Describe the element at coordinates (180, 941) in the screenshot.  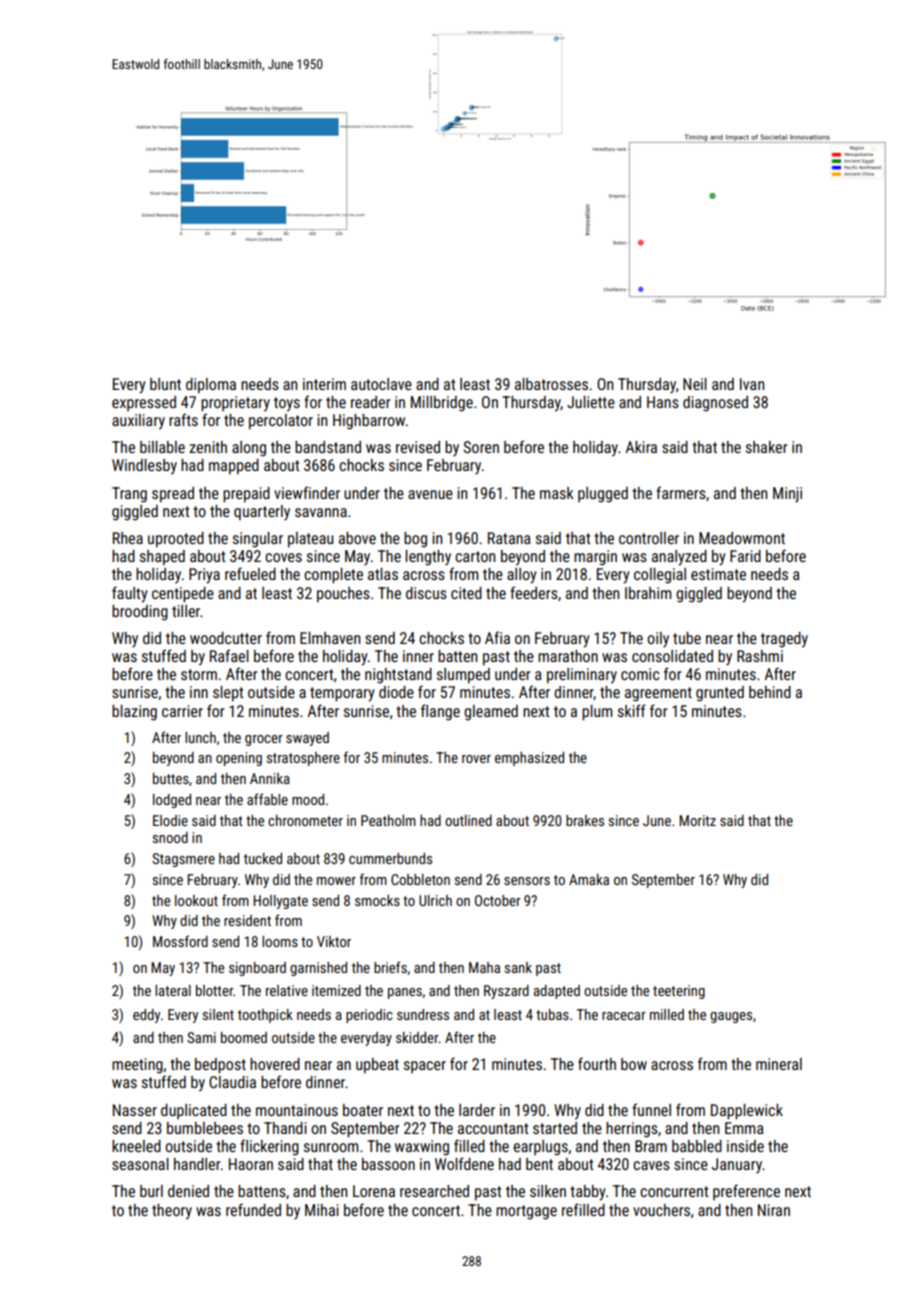
I see `Mossford` at that location.
